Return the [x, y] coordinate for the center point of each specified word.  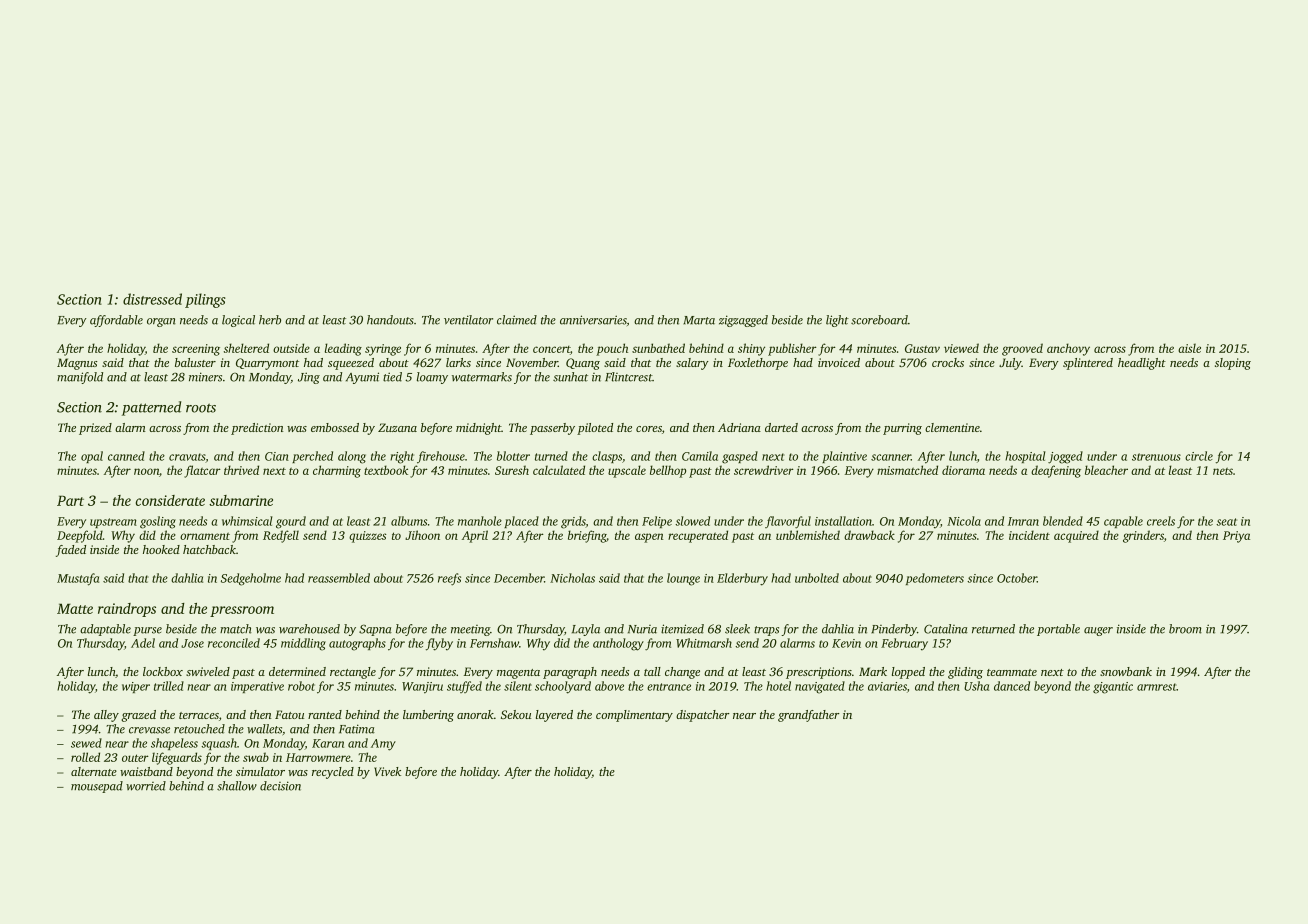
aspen [649, 538]
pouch [612, 349]
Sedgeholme [251, 579]
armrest [1157, 687]
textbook [386, 470]
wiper [136, 687]
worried [146, 786]
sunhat [570, 377]
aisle [1189, 348]
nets [1223, 471]
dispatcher [703, 716]
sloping [1233, 364]
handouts [390, 320]
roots [201, 408]
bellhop [668, 471]
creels [1161, 521]
